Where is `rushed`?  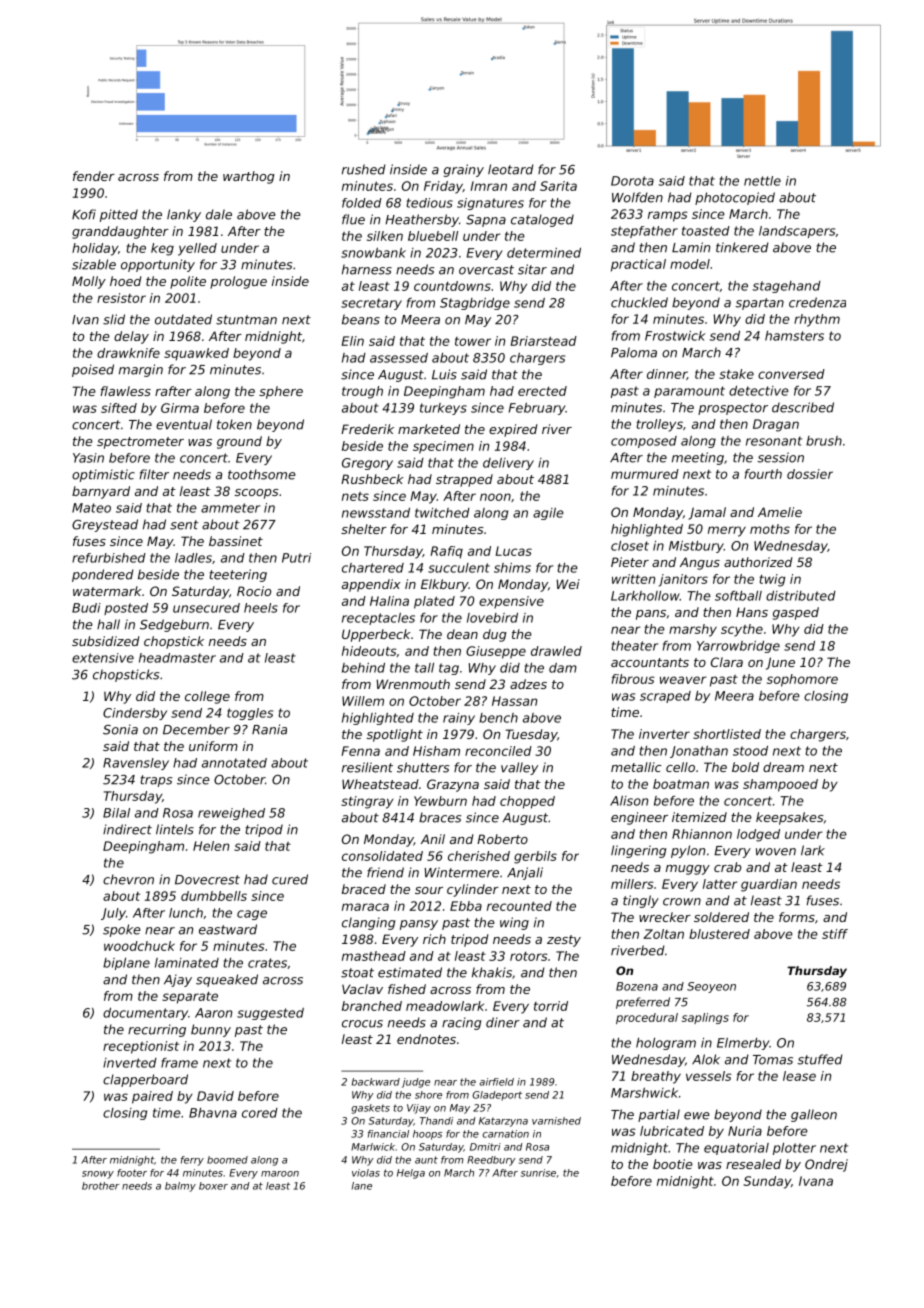 rushed is located at coordinates (363, 169).
